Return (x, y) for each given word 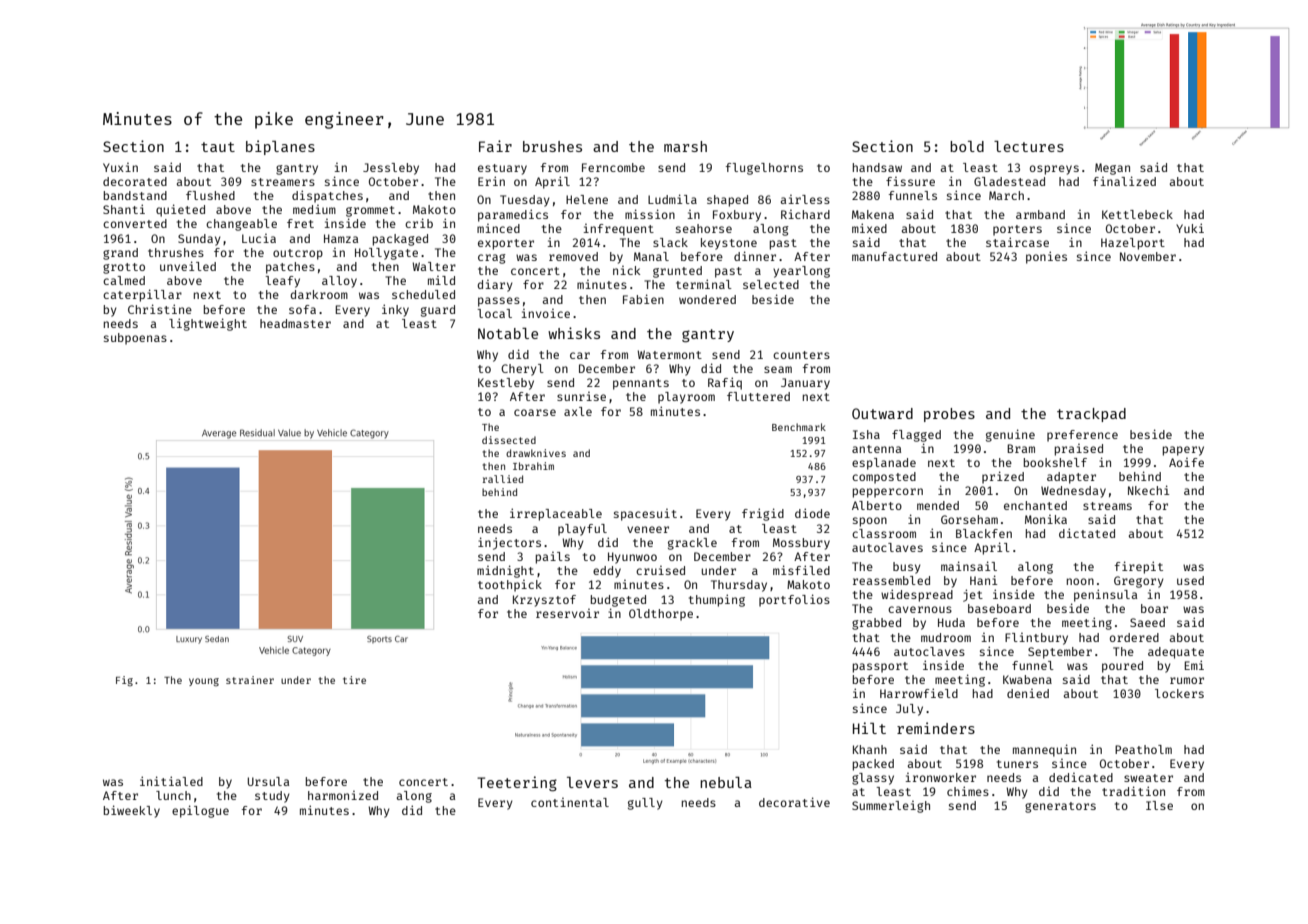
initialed (171, 781)
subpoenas (135, 339)
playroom (686, 398)
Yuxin (120, 167)
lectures (1029, 146)
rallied (503, 479)
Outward (882, 413)
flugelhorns (764, 169)
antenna (876, 449)
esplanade (884, 464)
